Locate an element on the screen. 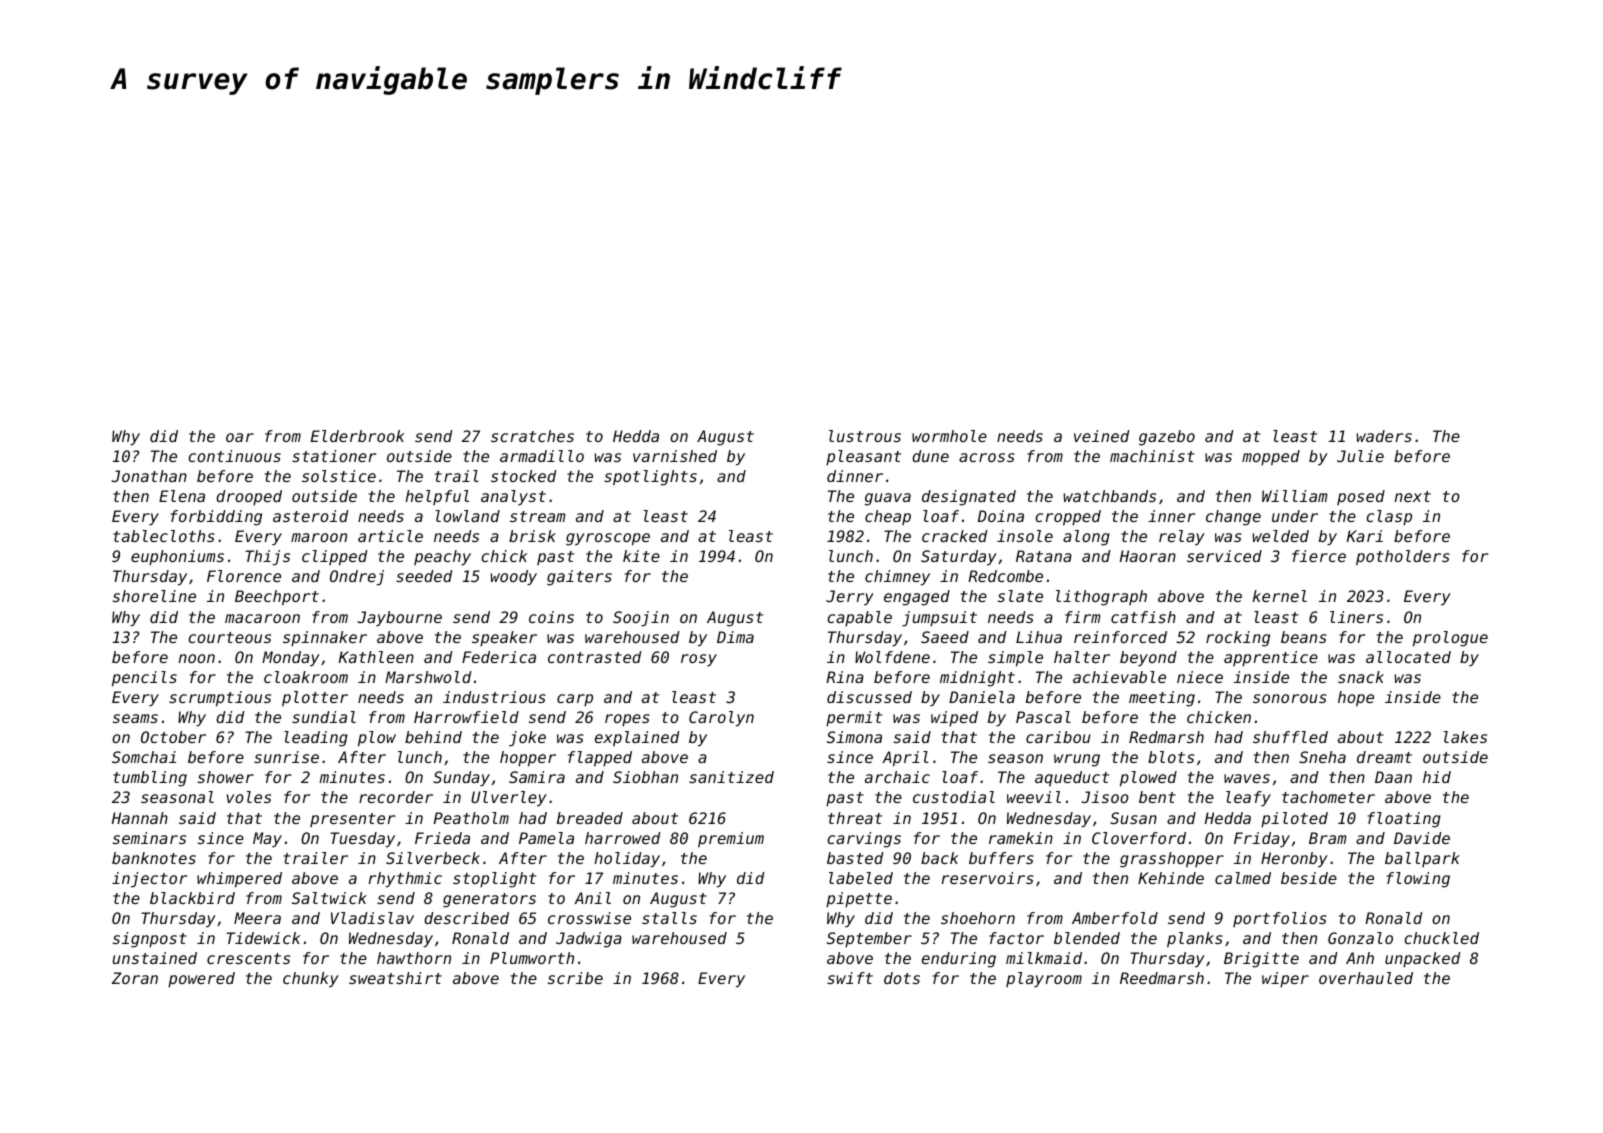 Image resolution: width=1603 pixels, height=1133 pixels. contrasted is located at coordinates (595, 657).
